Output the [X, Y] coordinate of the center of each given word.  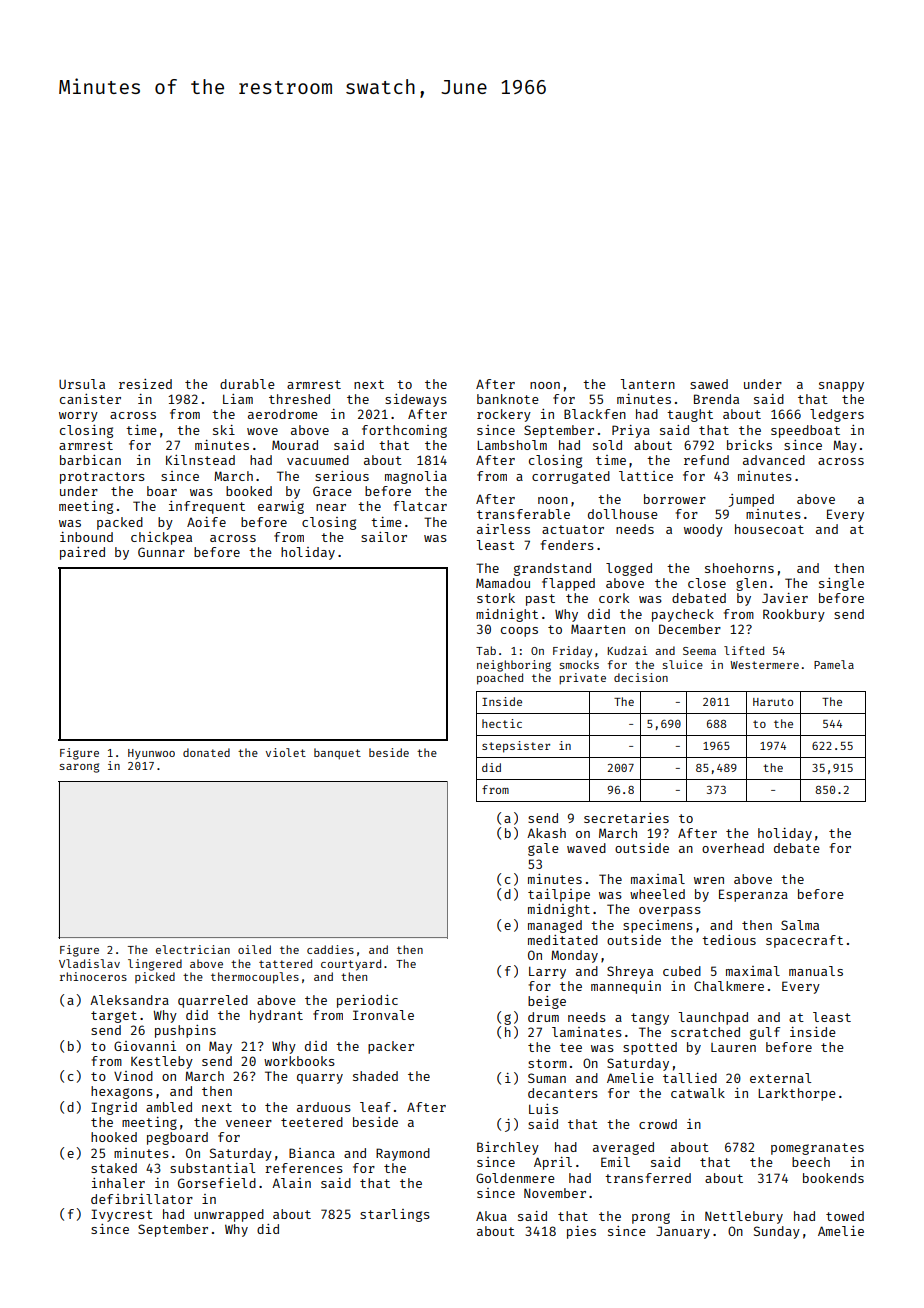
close [707, 583]
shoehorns [739, 568]
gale [543, 849]
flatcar [420, 506]
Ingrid [114, 1108]
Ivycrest [122, 1215]
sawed [709, 384]
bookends [833, 1178]
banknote [508, 399]
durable [247, 384]
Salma [800, 925]
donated [206, 752]
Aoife [206, 522]
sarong [79, 768]
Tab [486, 650]
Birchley [508, 1148]
